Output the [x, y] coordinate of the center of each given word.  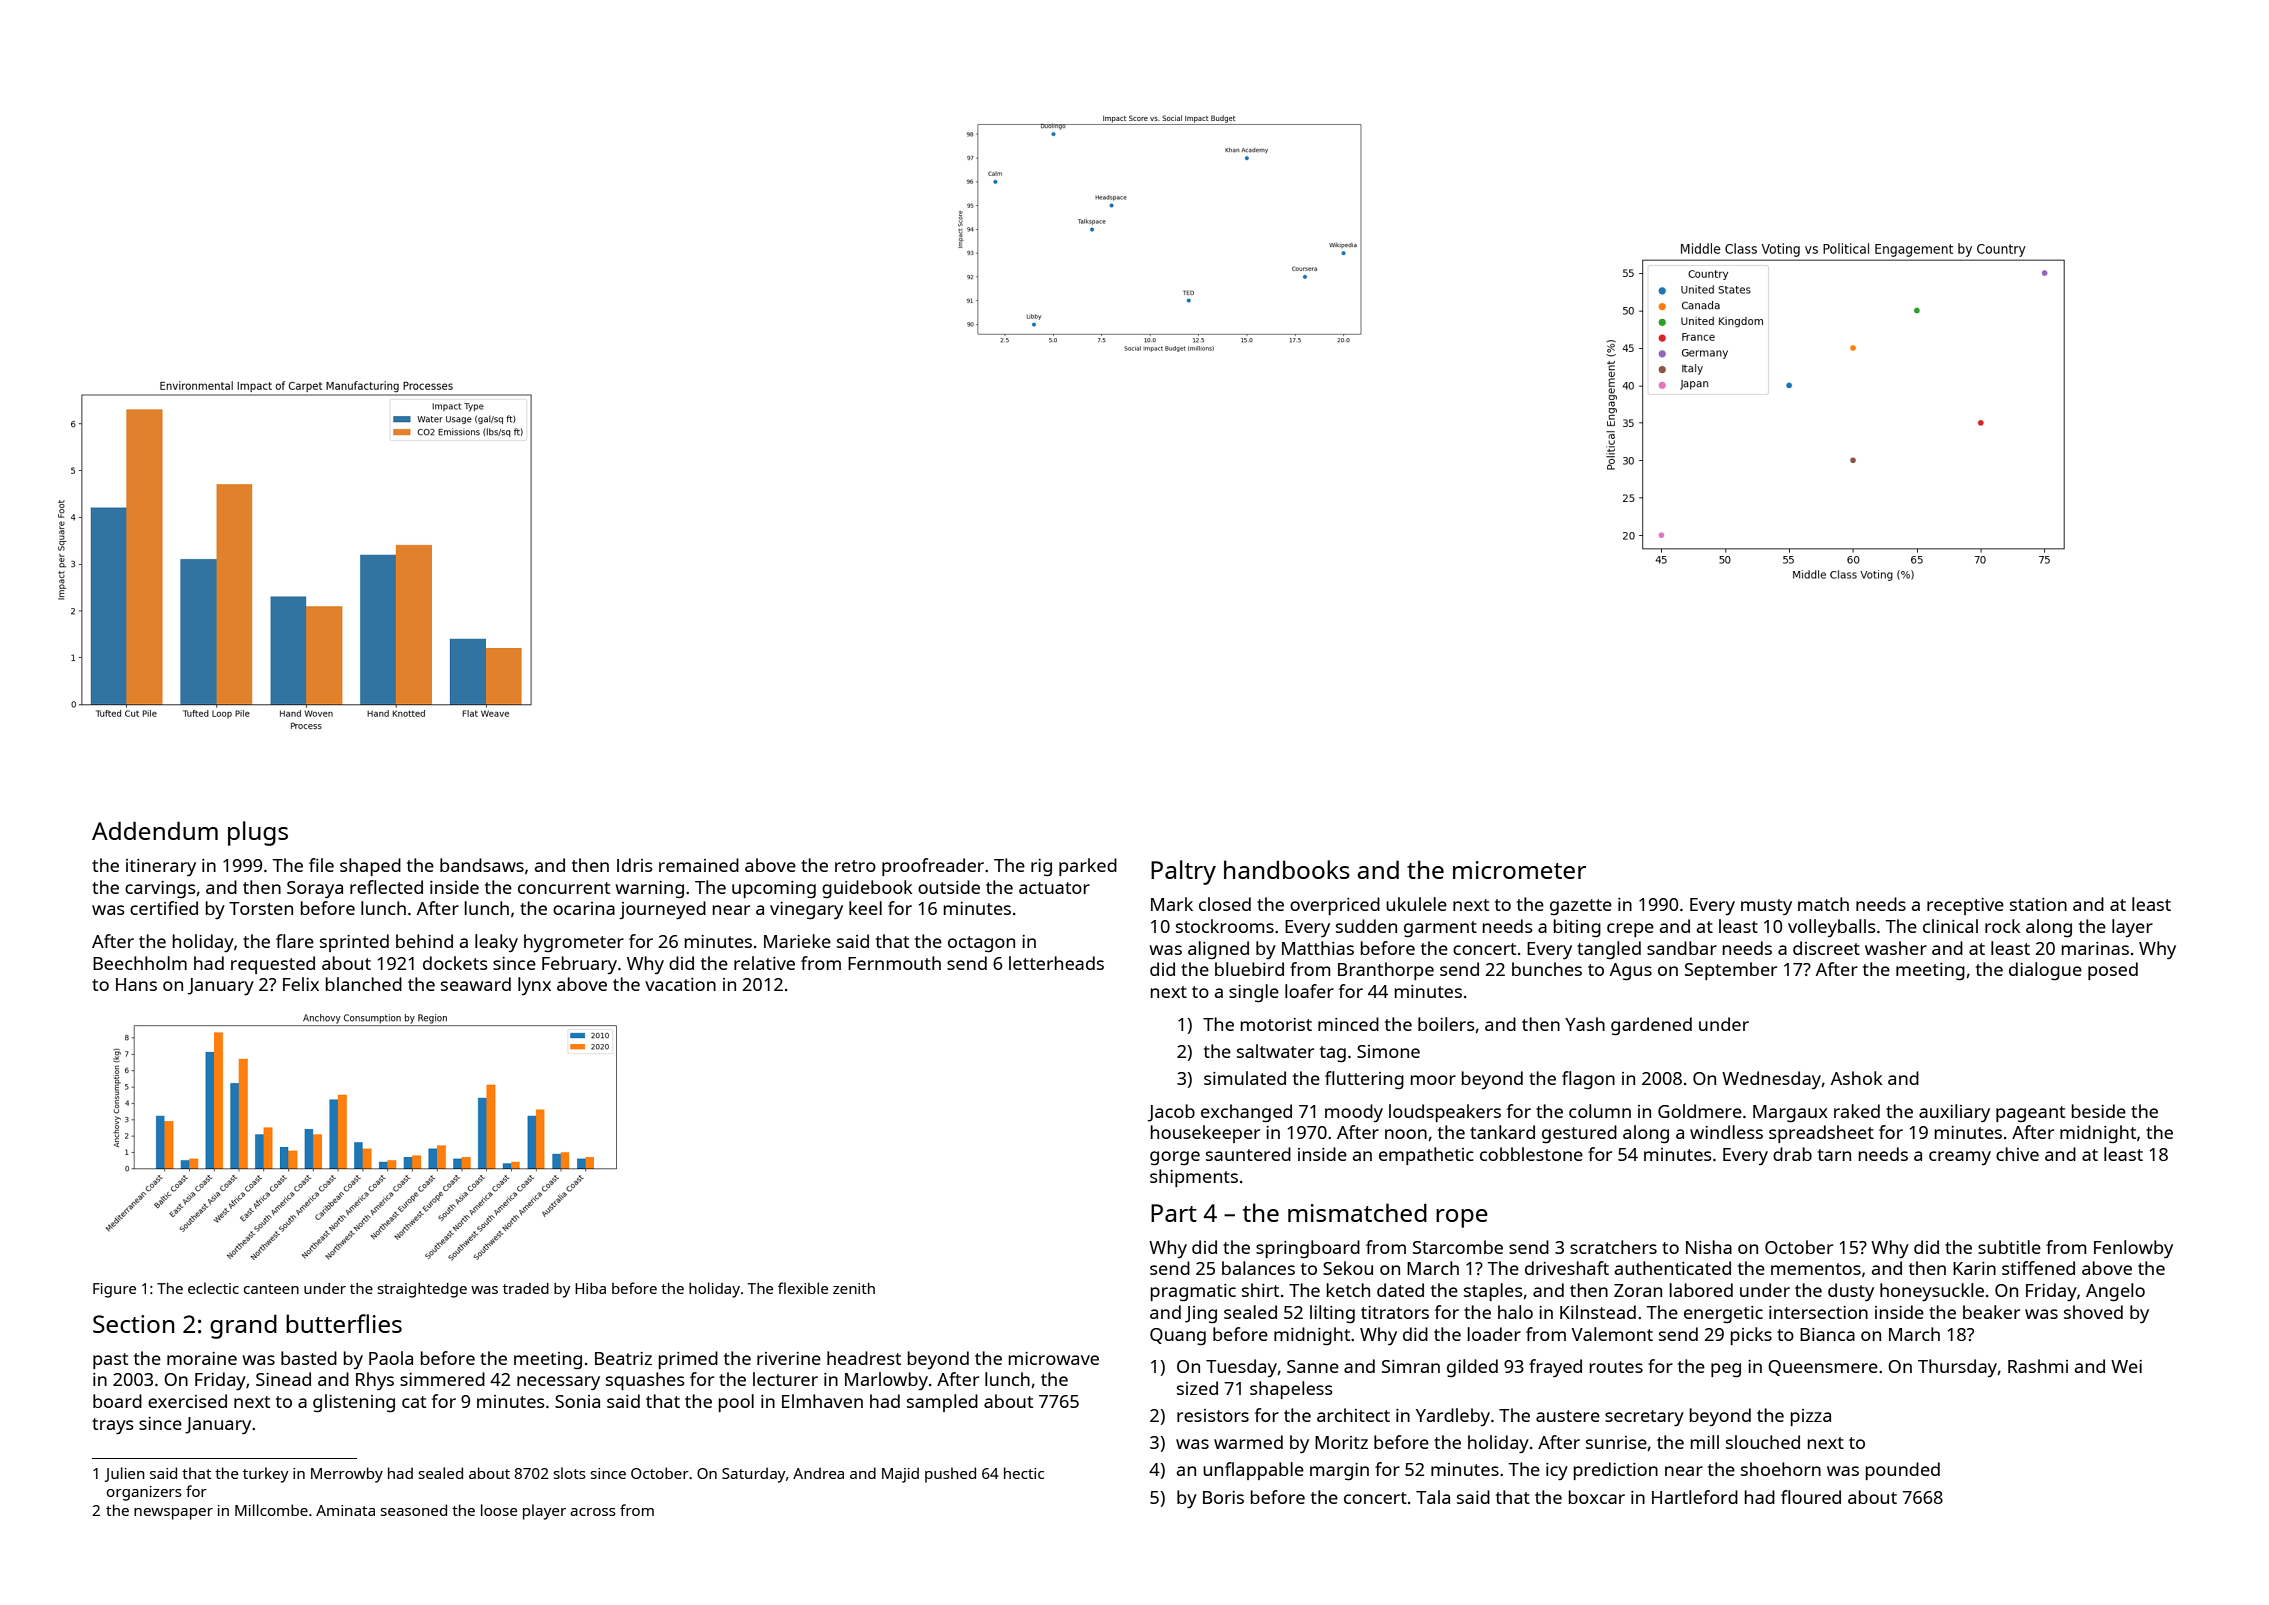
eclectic [213, 1288]
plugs [258, 833]
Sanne [1313, 1366]
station [2038, 904]
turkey [266, 1475]
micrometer [1519, 870]
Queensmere [1823, 1368]
